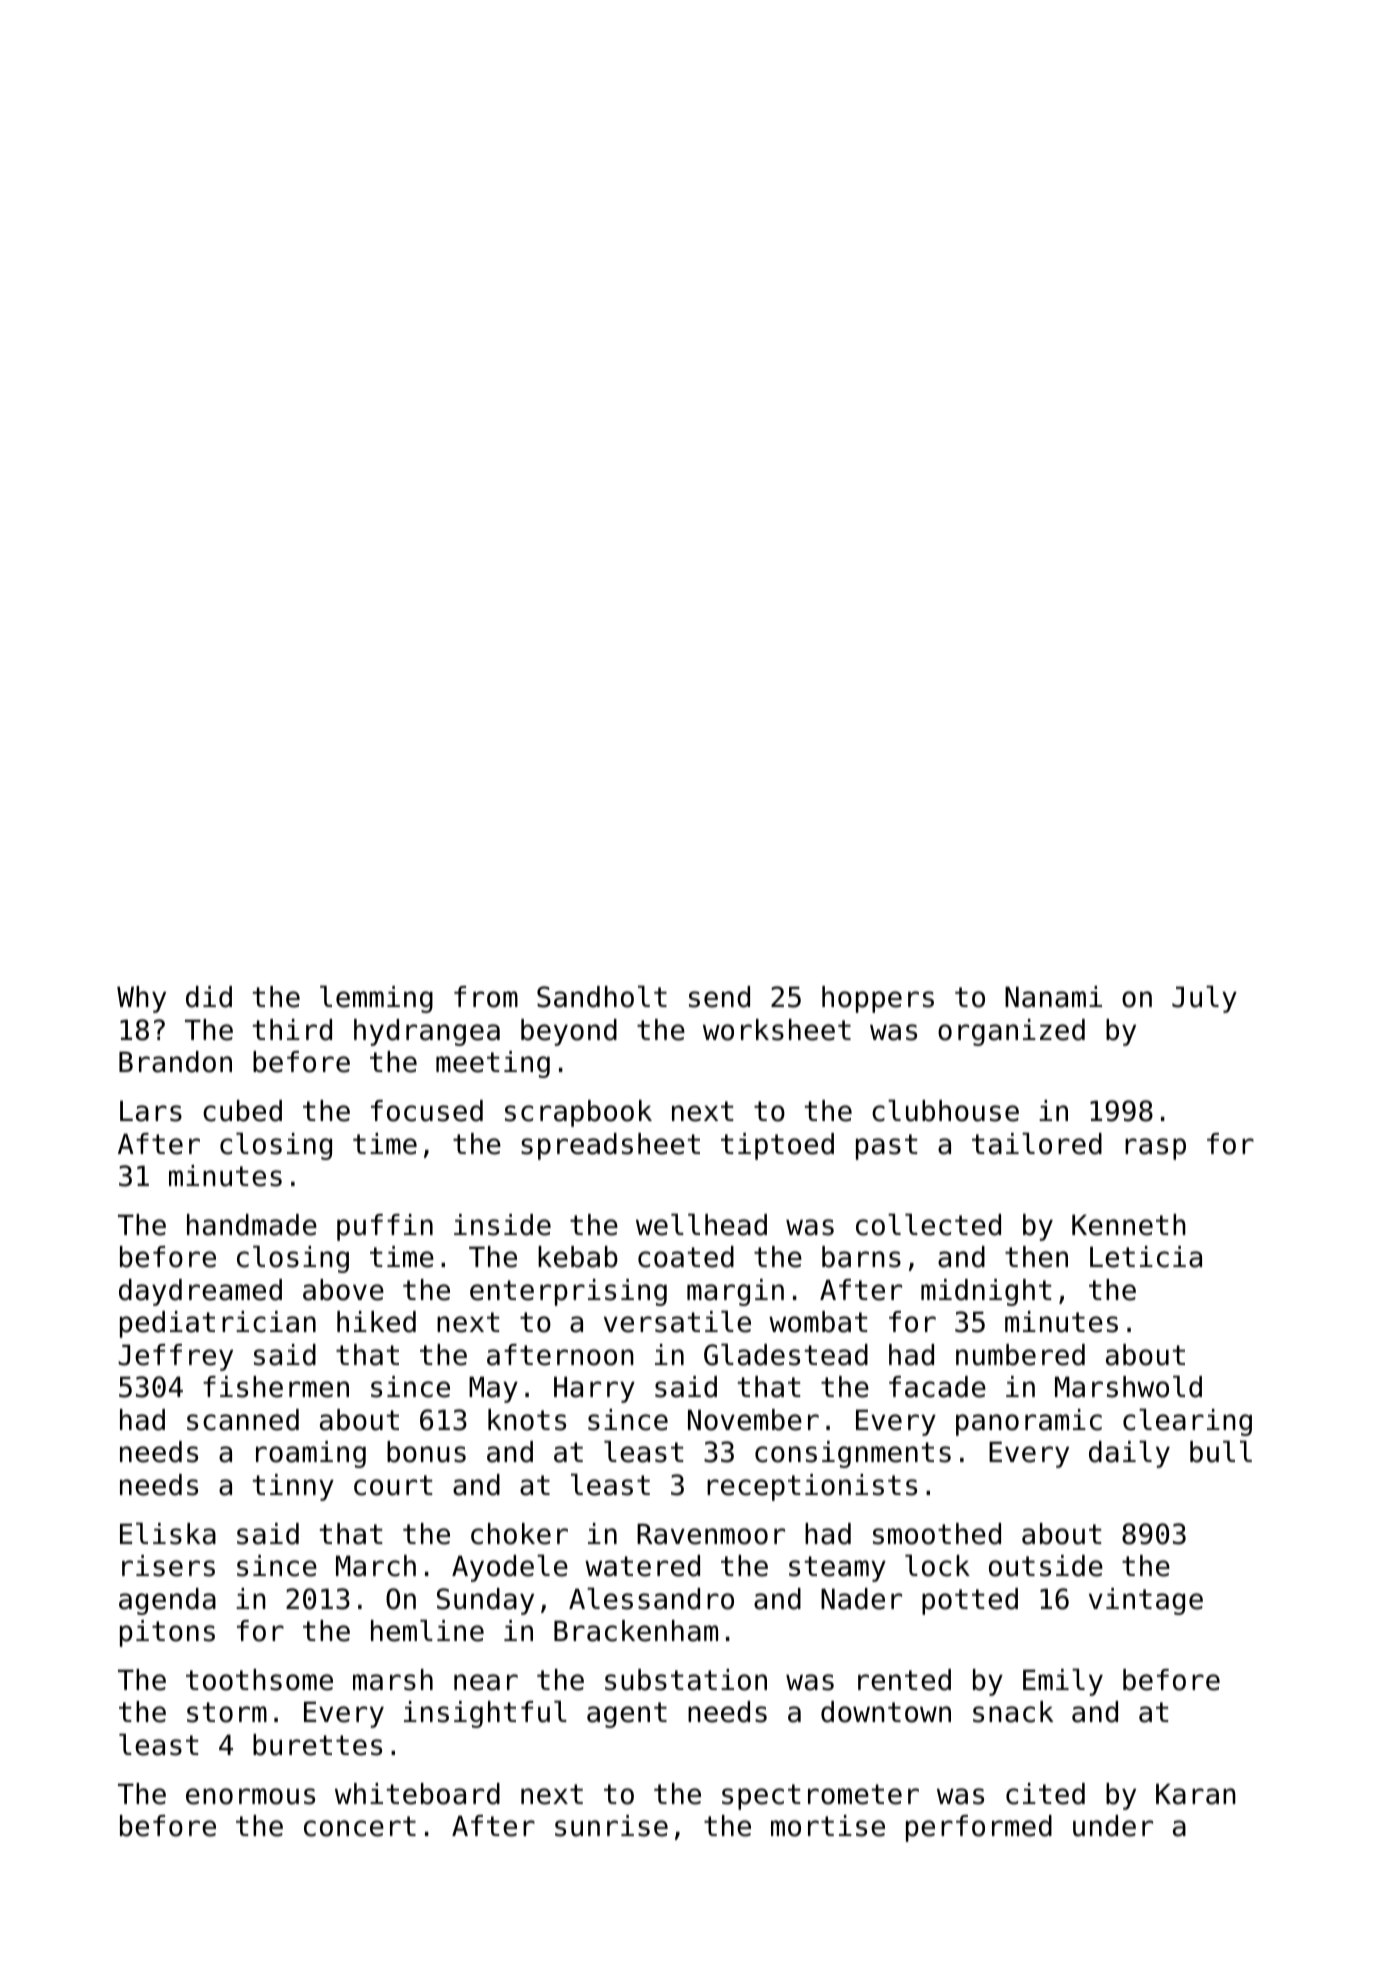 The height and width of the screenshot is (1969, 1386). Describe the element at coordinates (937, 1534) in the screenshot. I see `smoothed` at that location.
